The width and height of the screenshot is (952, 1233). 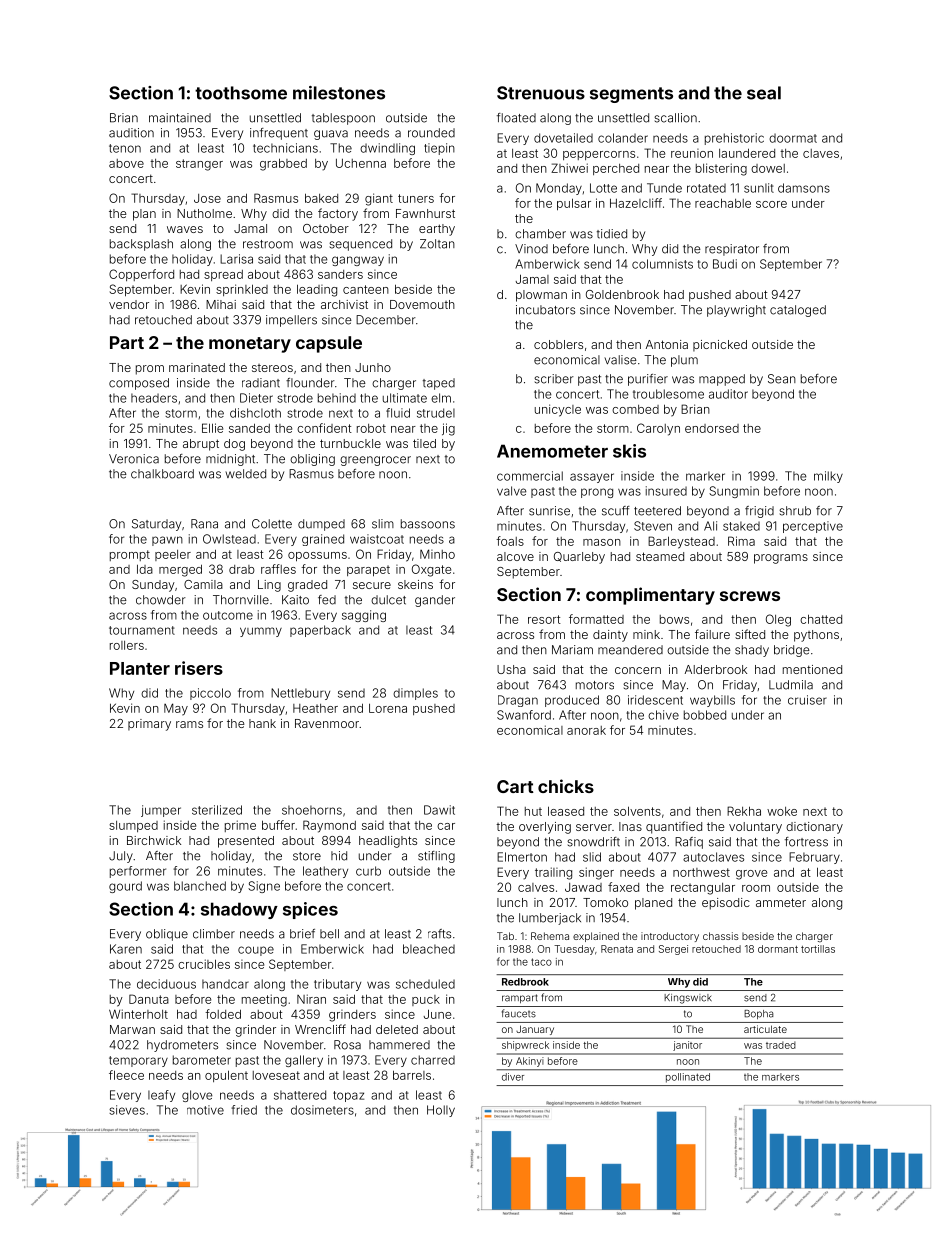 I want to click on sterilized, so click(x=217, y=810).
